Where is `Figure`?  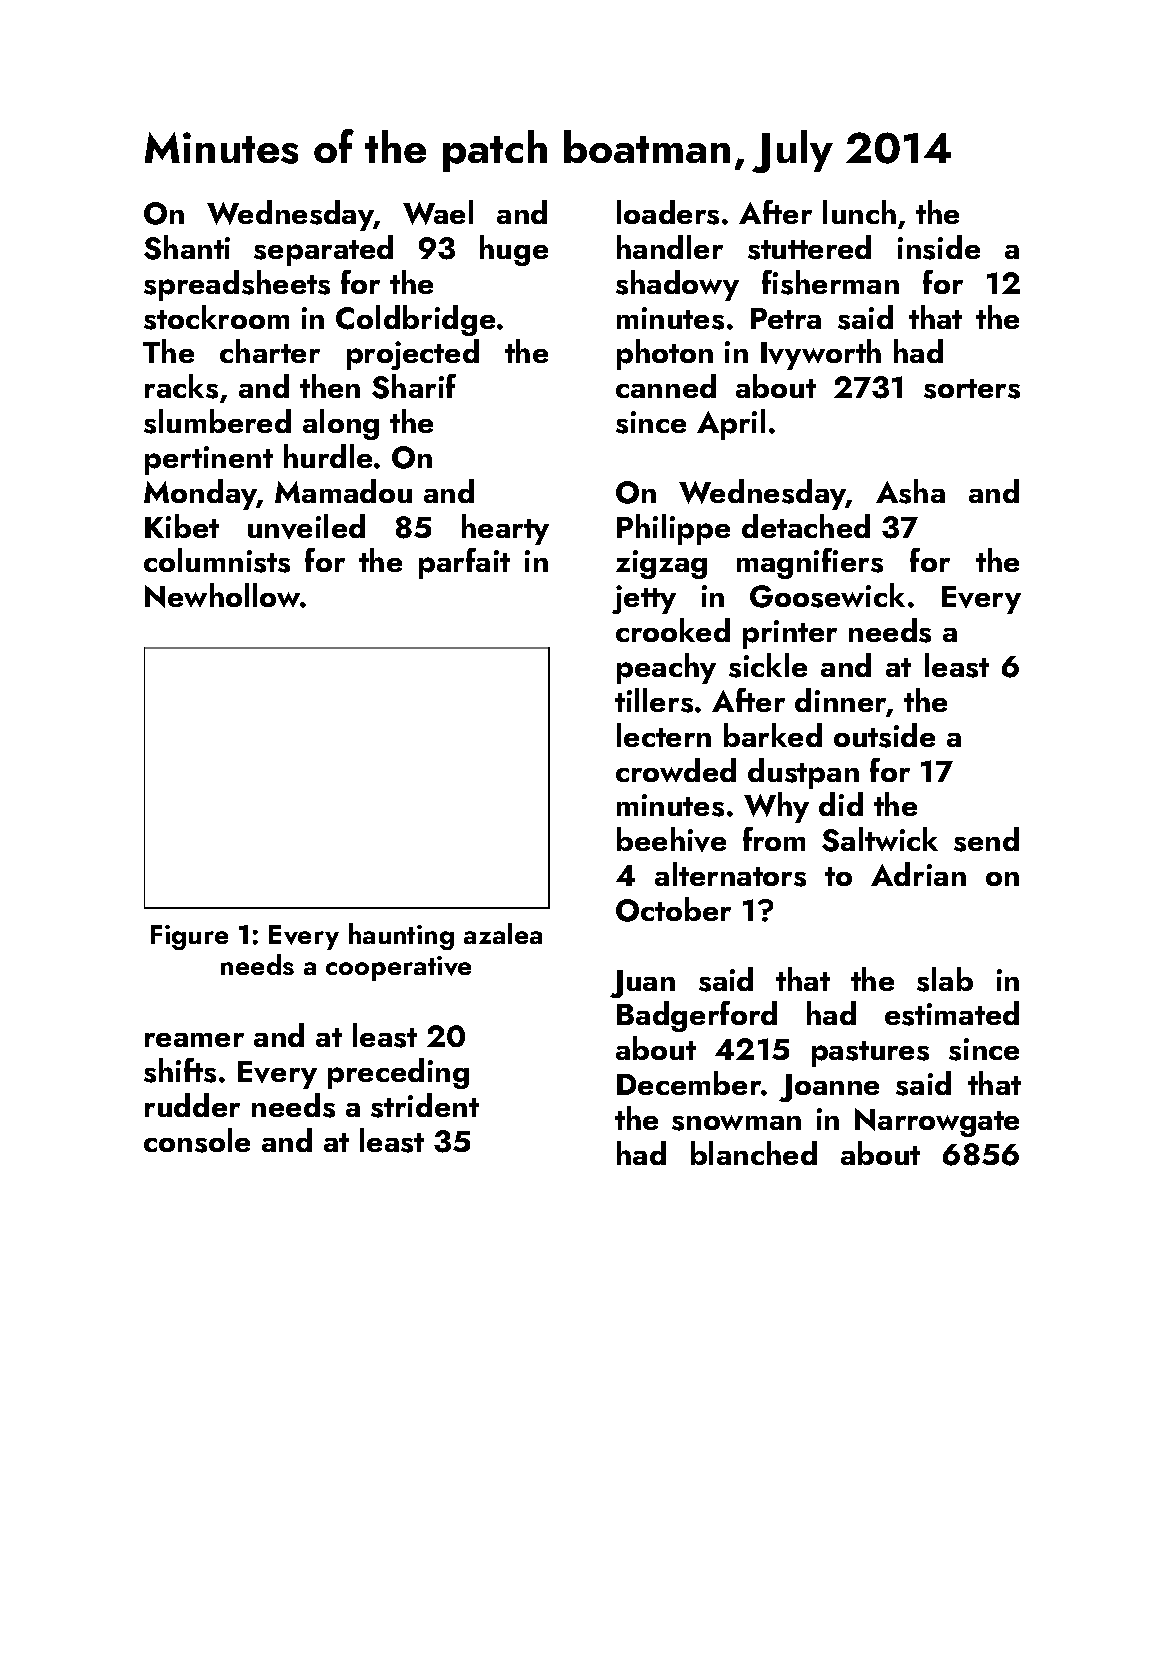
Figure is located at coordinates (189, 937).
